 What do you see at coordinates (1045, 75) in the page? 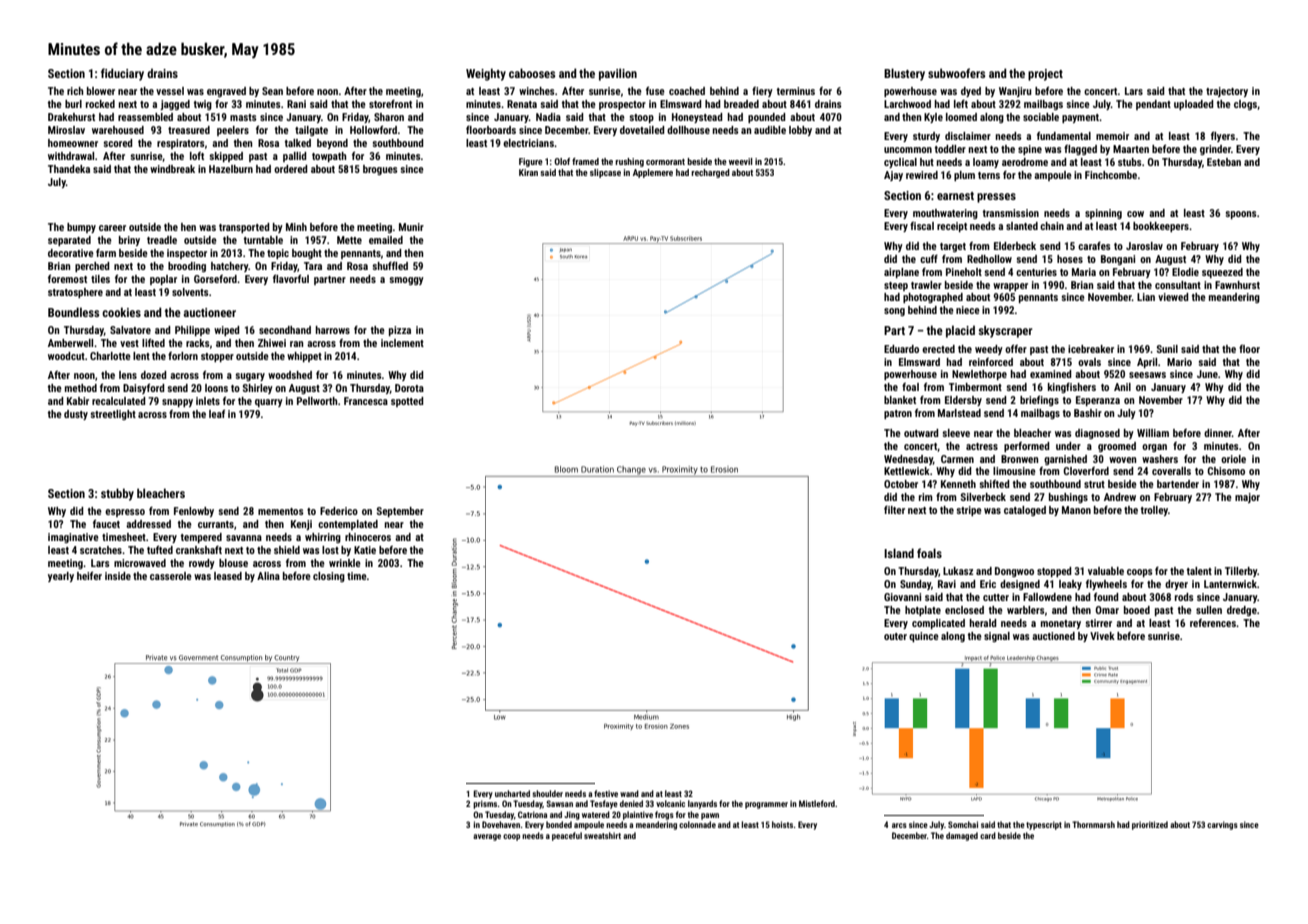
I see `project` at bounding box center [1045, 75].
